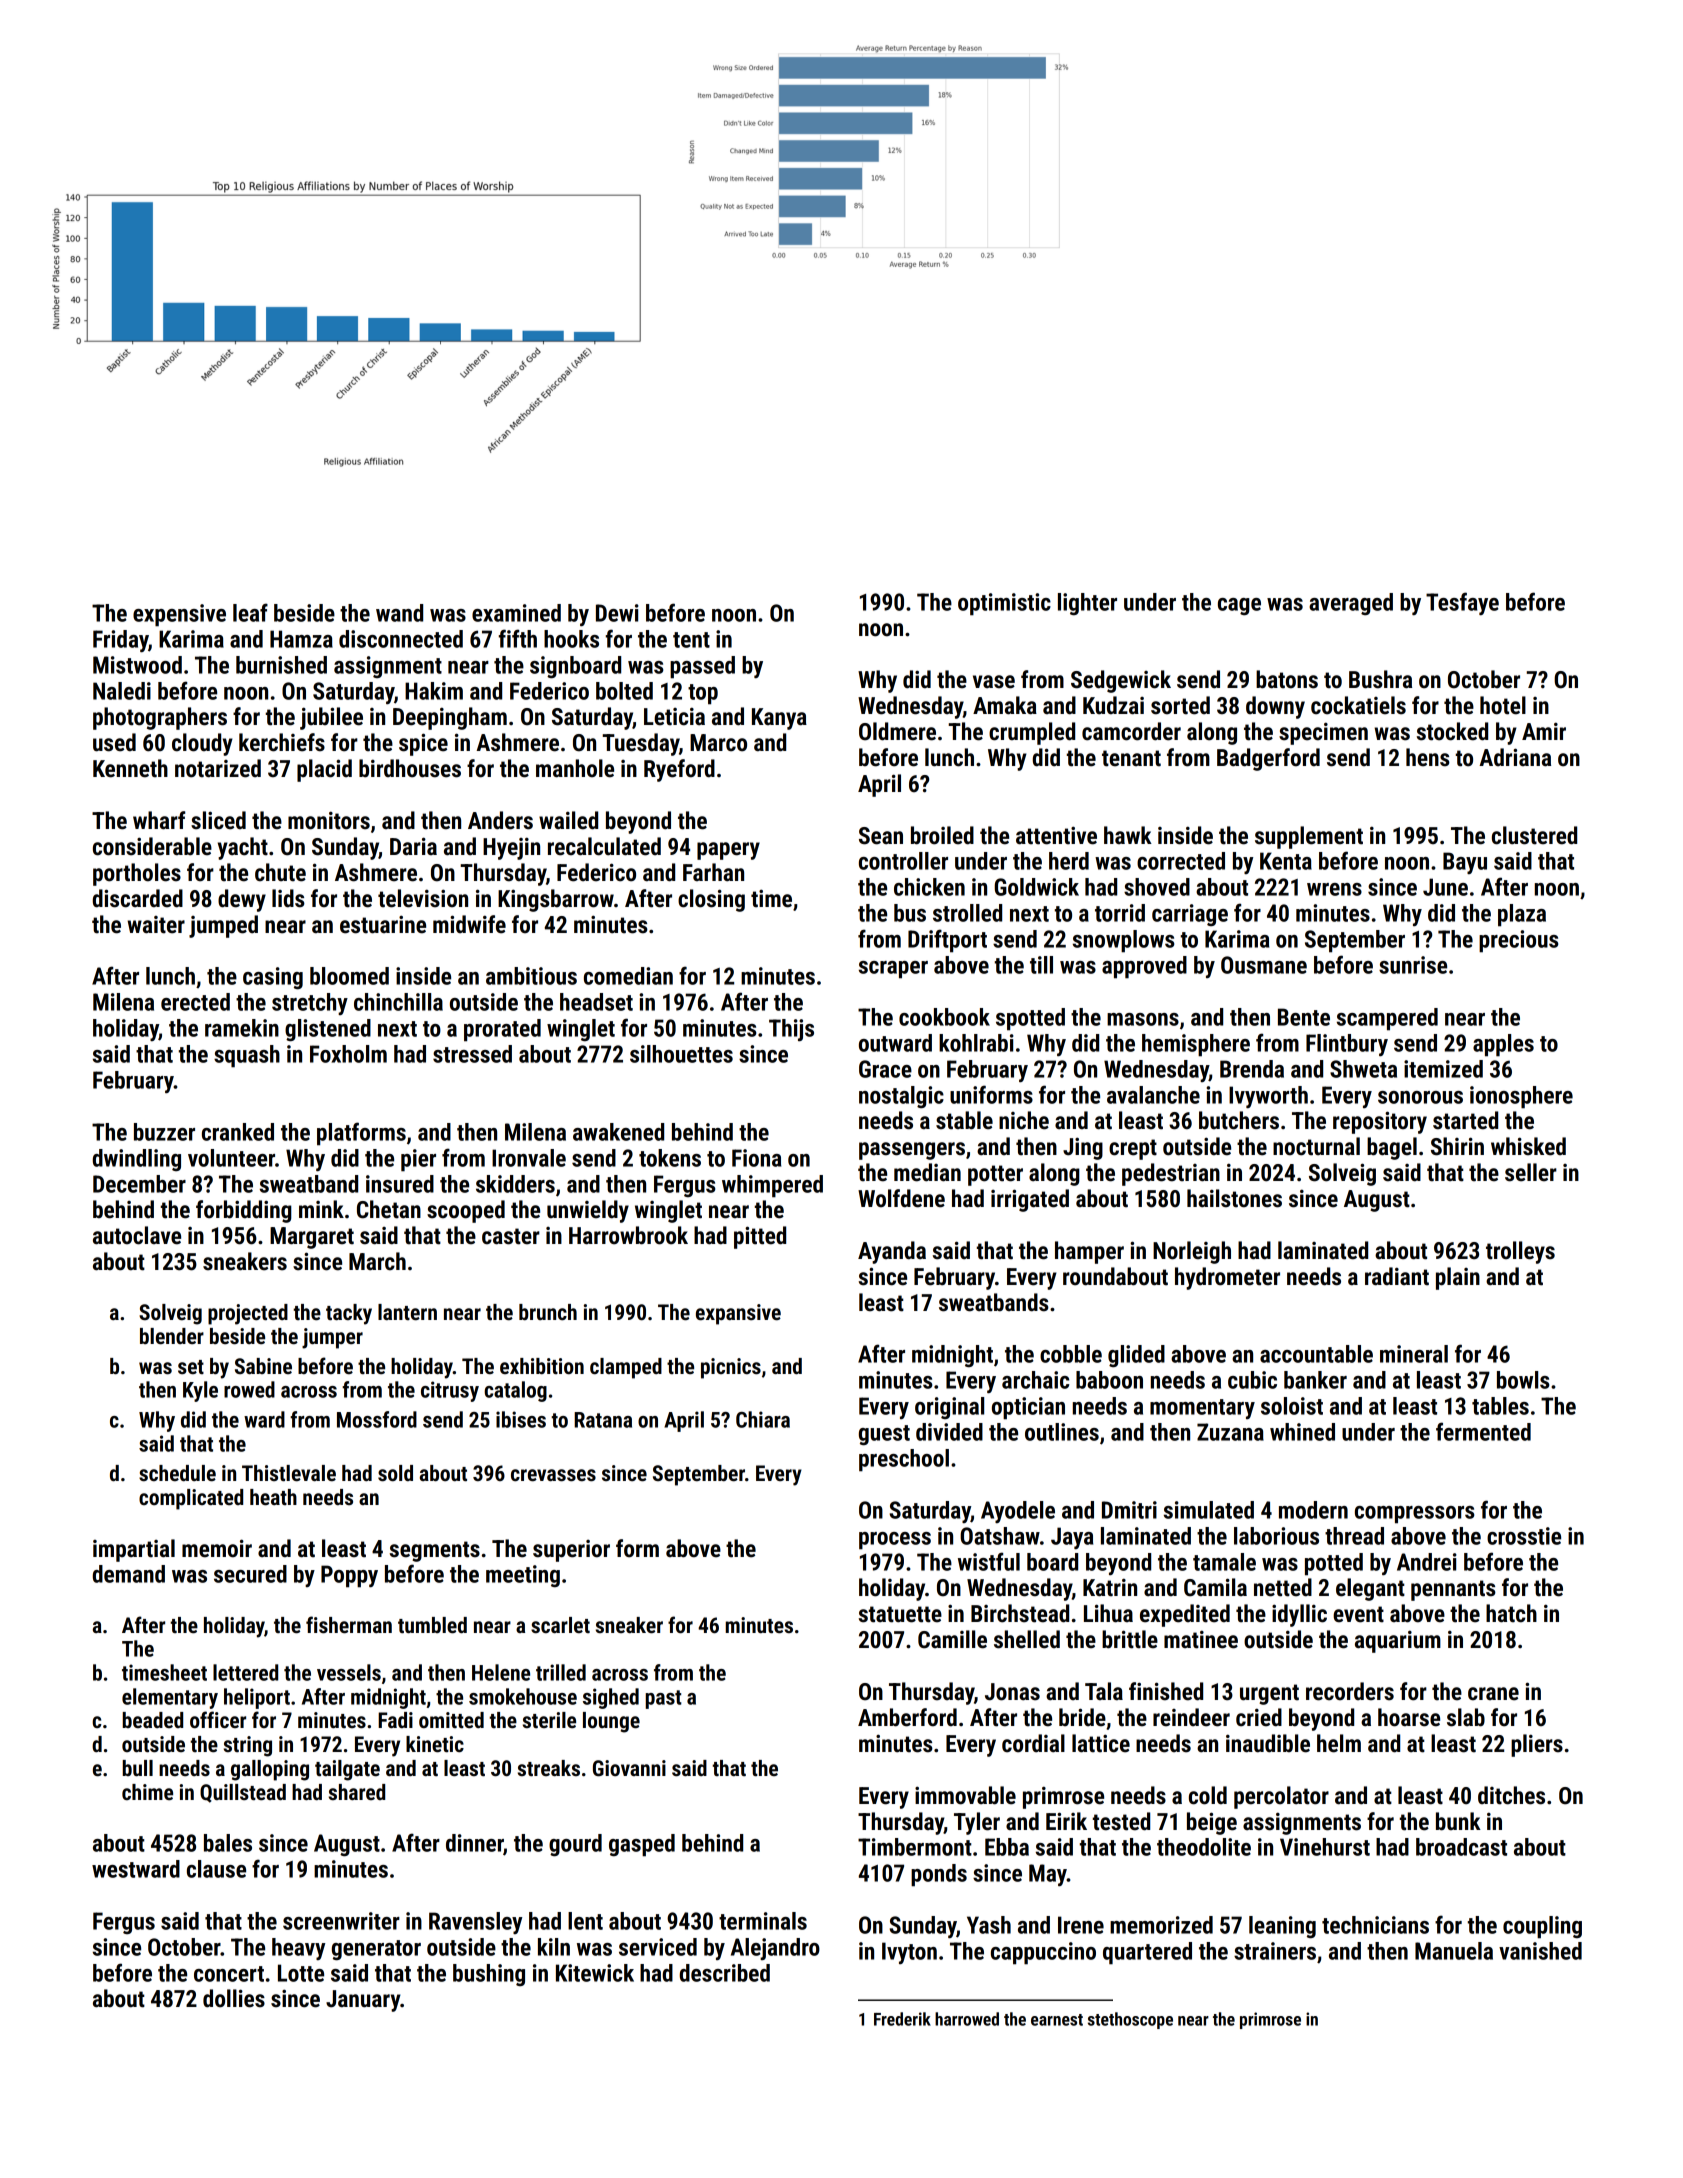  I want to click on momentary, so click(1202, 1409).
